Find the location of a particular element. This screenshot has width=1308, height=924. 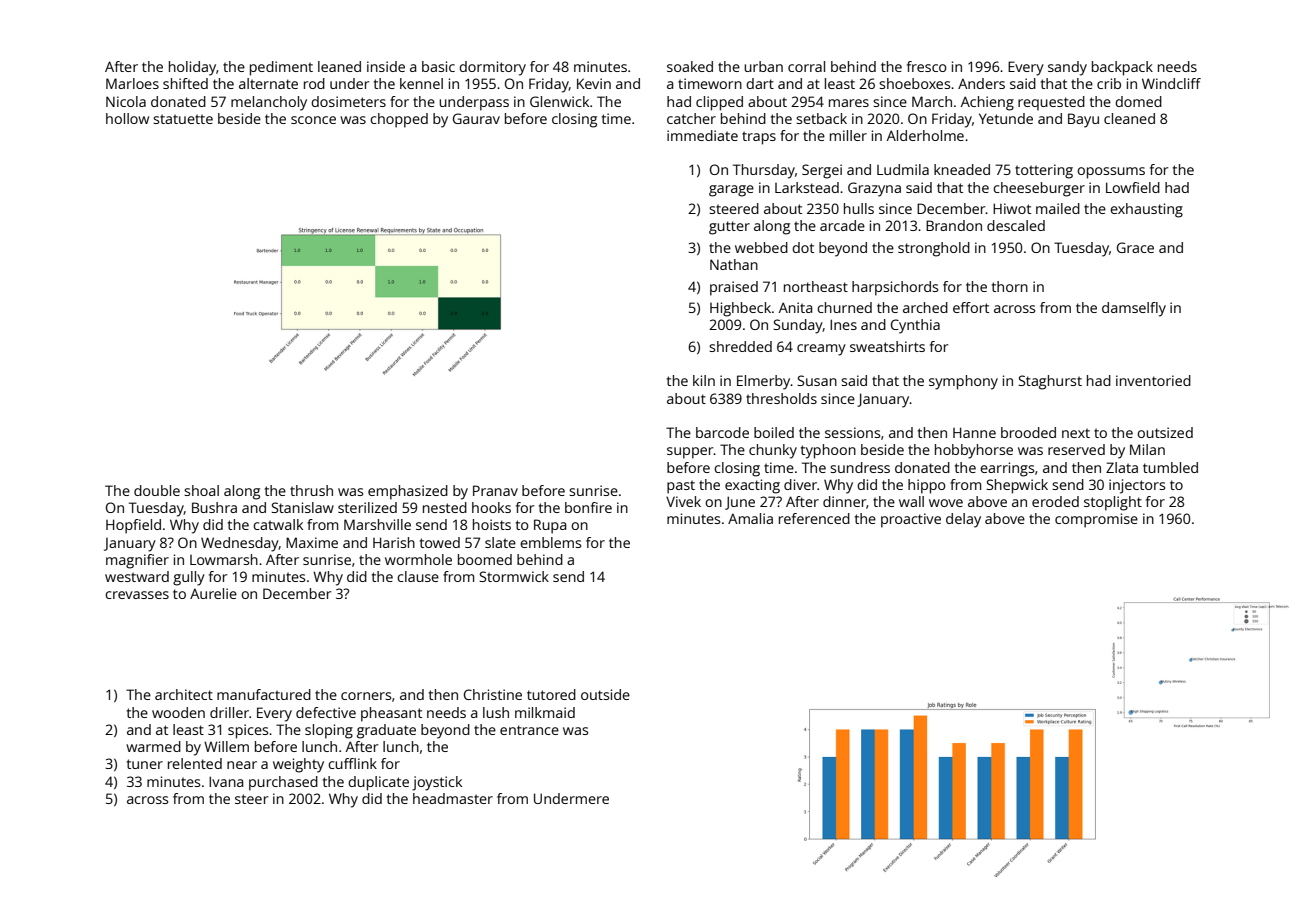

Highbeck is located at coordinates (740, 309).
